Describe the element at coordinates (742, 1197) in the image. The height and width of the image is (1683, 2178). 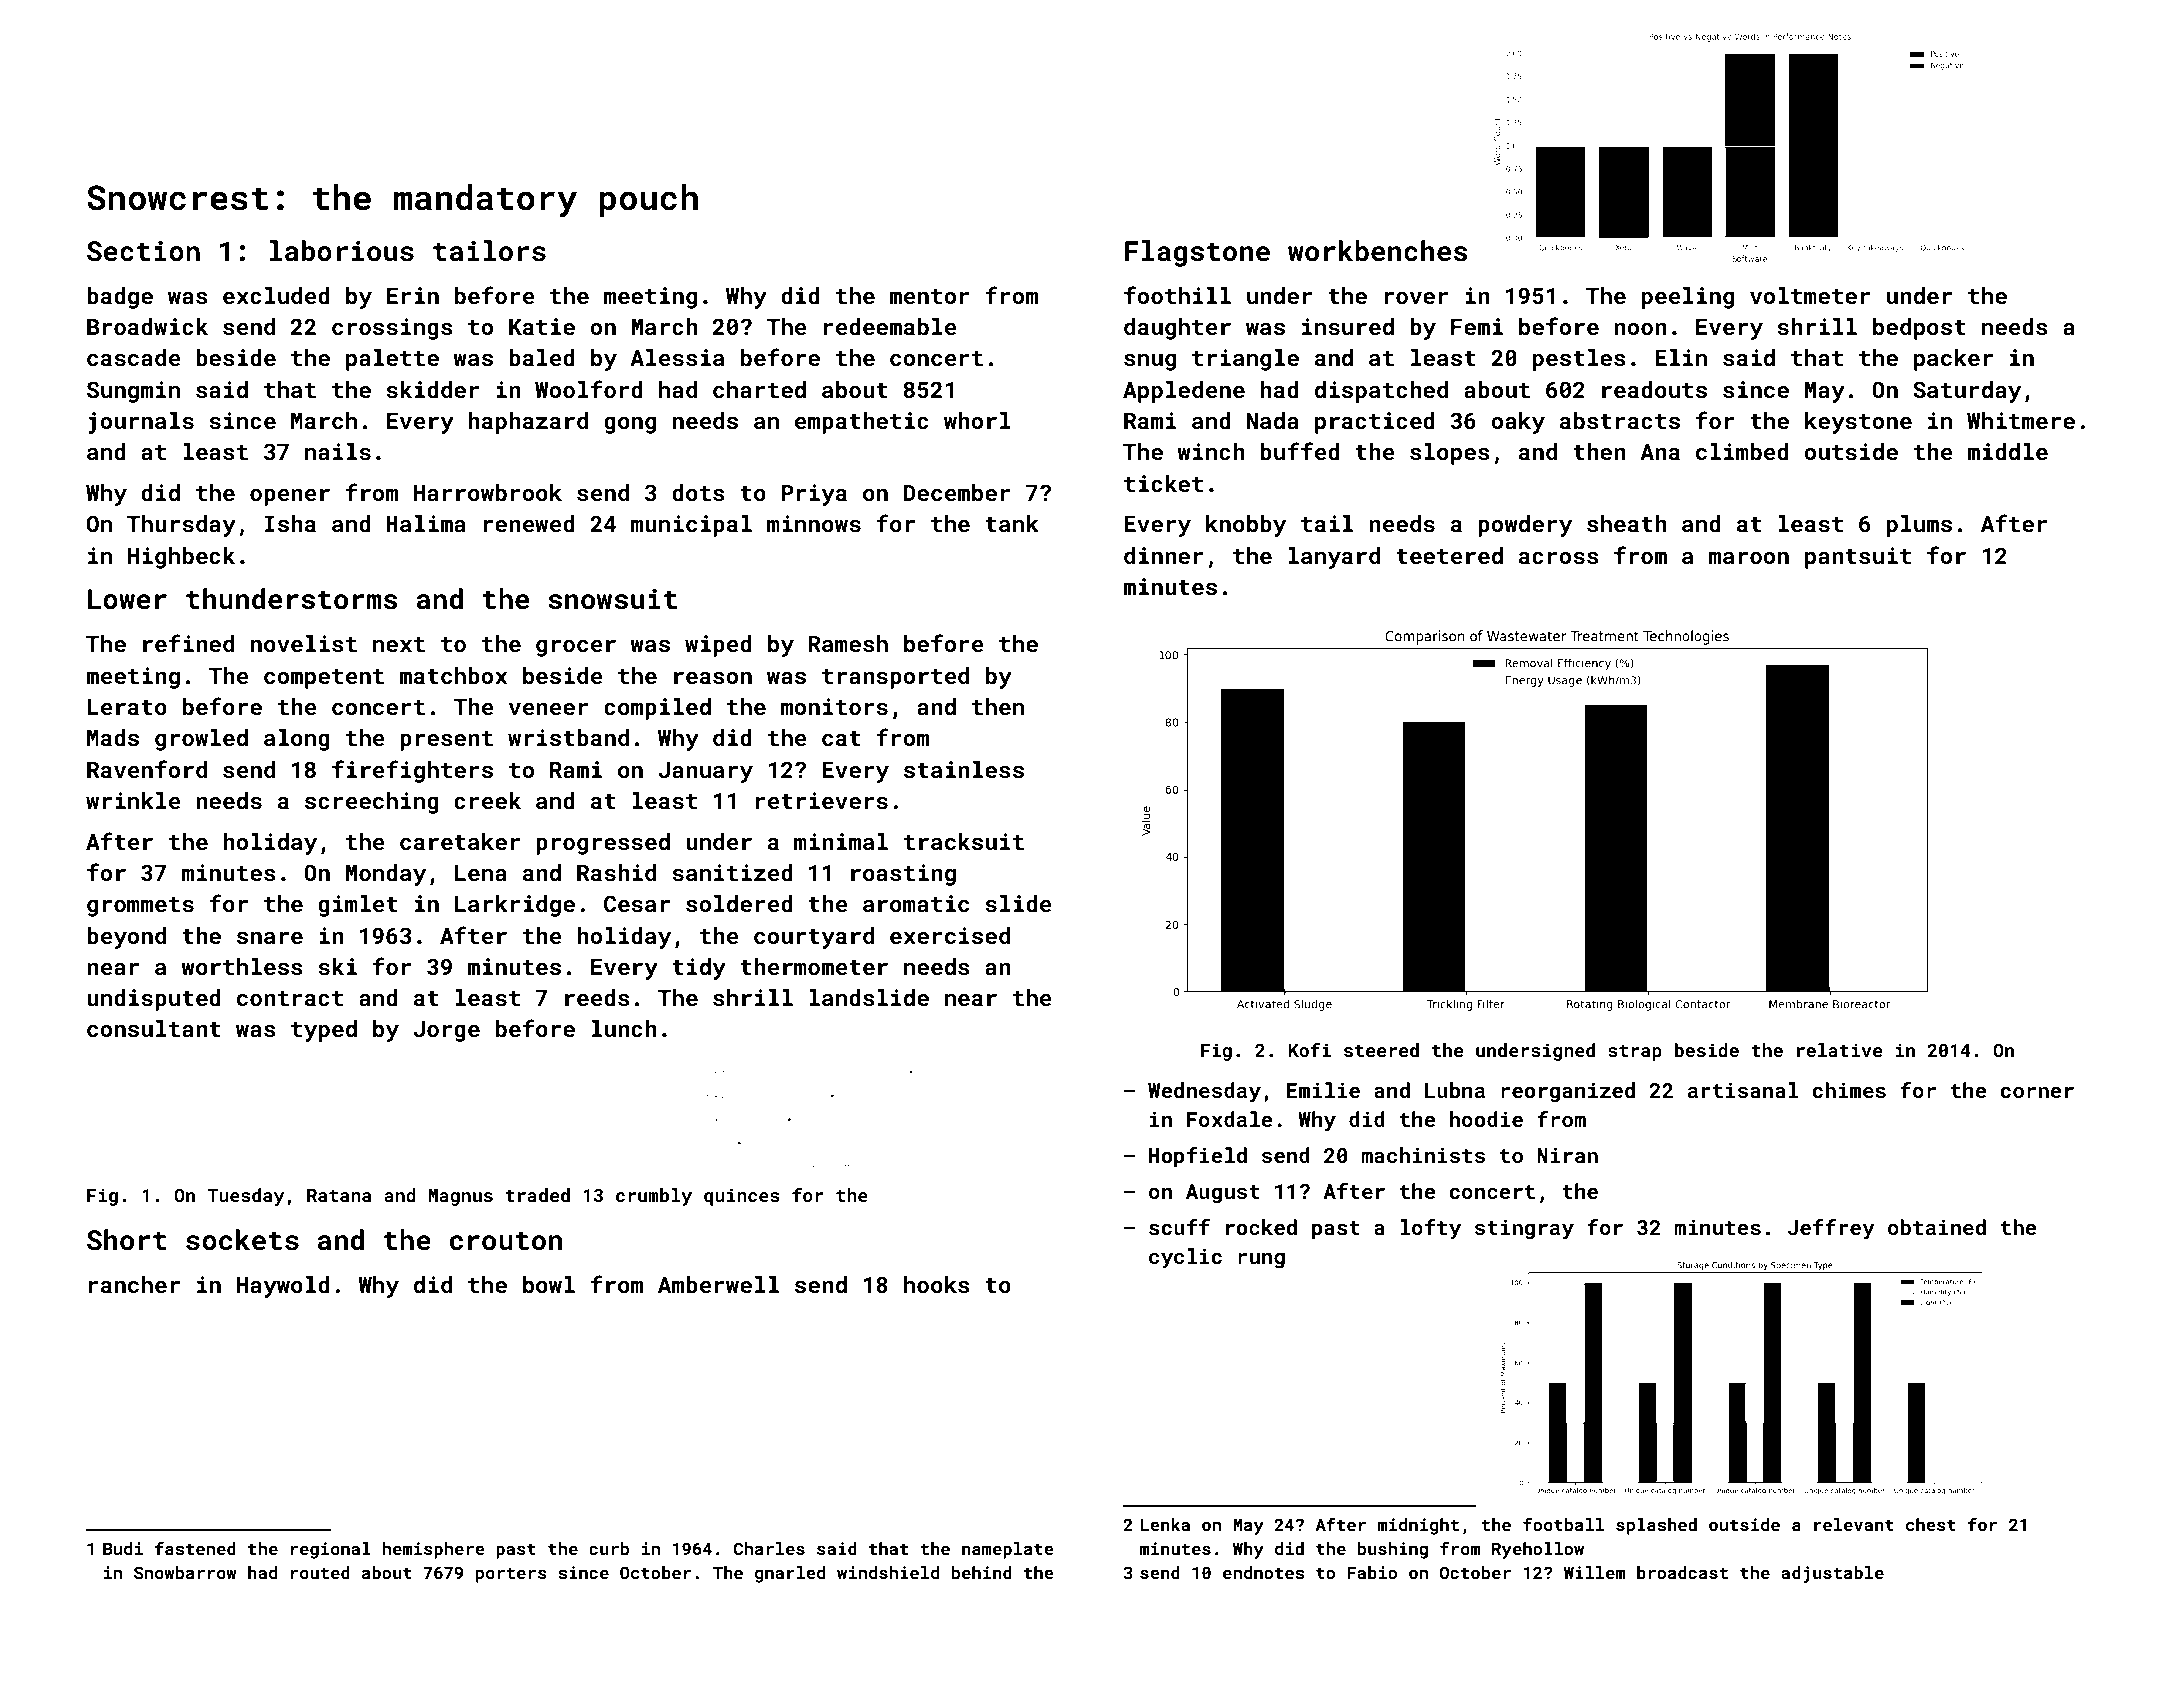
I see `quinces` at that location.
